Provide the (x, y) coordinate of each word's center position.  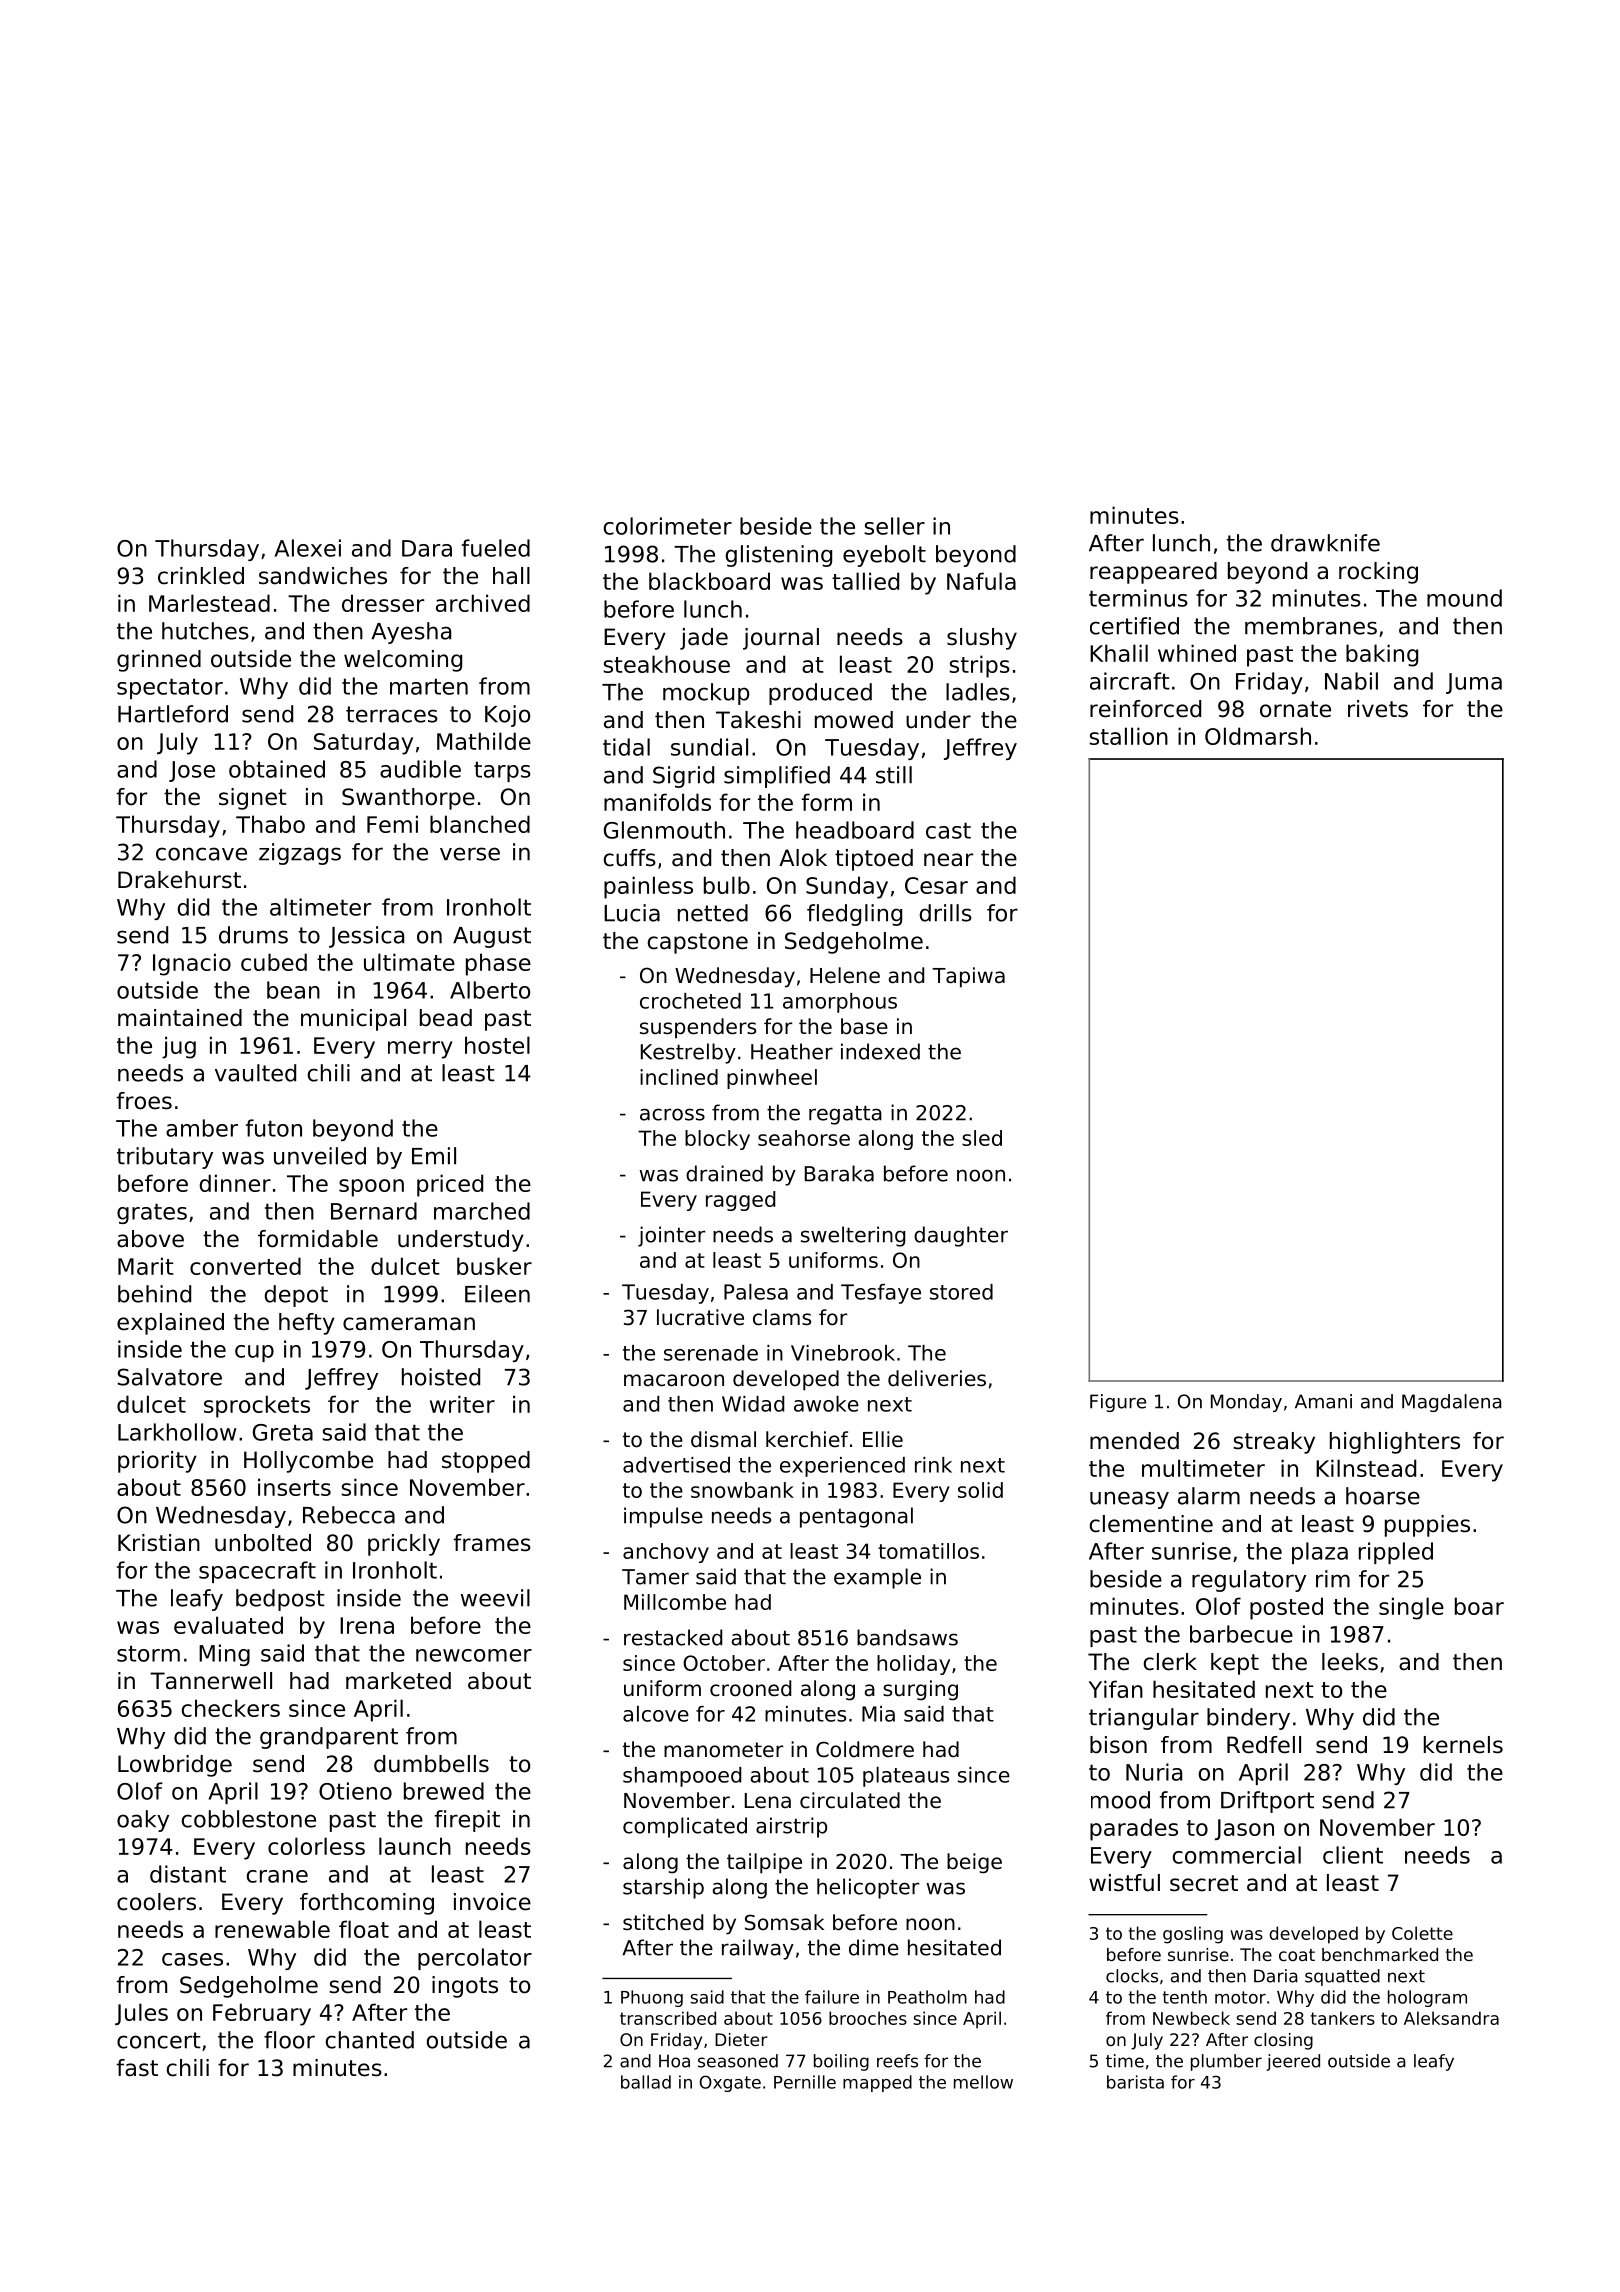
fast (137, 2068)
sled (982, 1138)
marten (429, 686)
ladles (978, 692)
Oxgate (730, 2083)
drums (253, 935)
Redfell (1264, 1745)
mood (1120, 1800)
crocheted (690, 1001)
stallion (1128, 736)
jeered (1293, 2062)
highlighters (1395, 1443)
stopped (486, 1462)
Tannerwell (211, 1681)
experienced (842, 1467)
